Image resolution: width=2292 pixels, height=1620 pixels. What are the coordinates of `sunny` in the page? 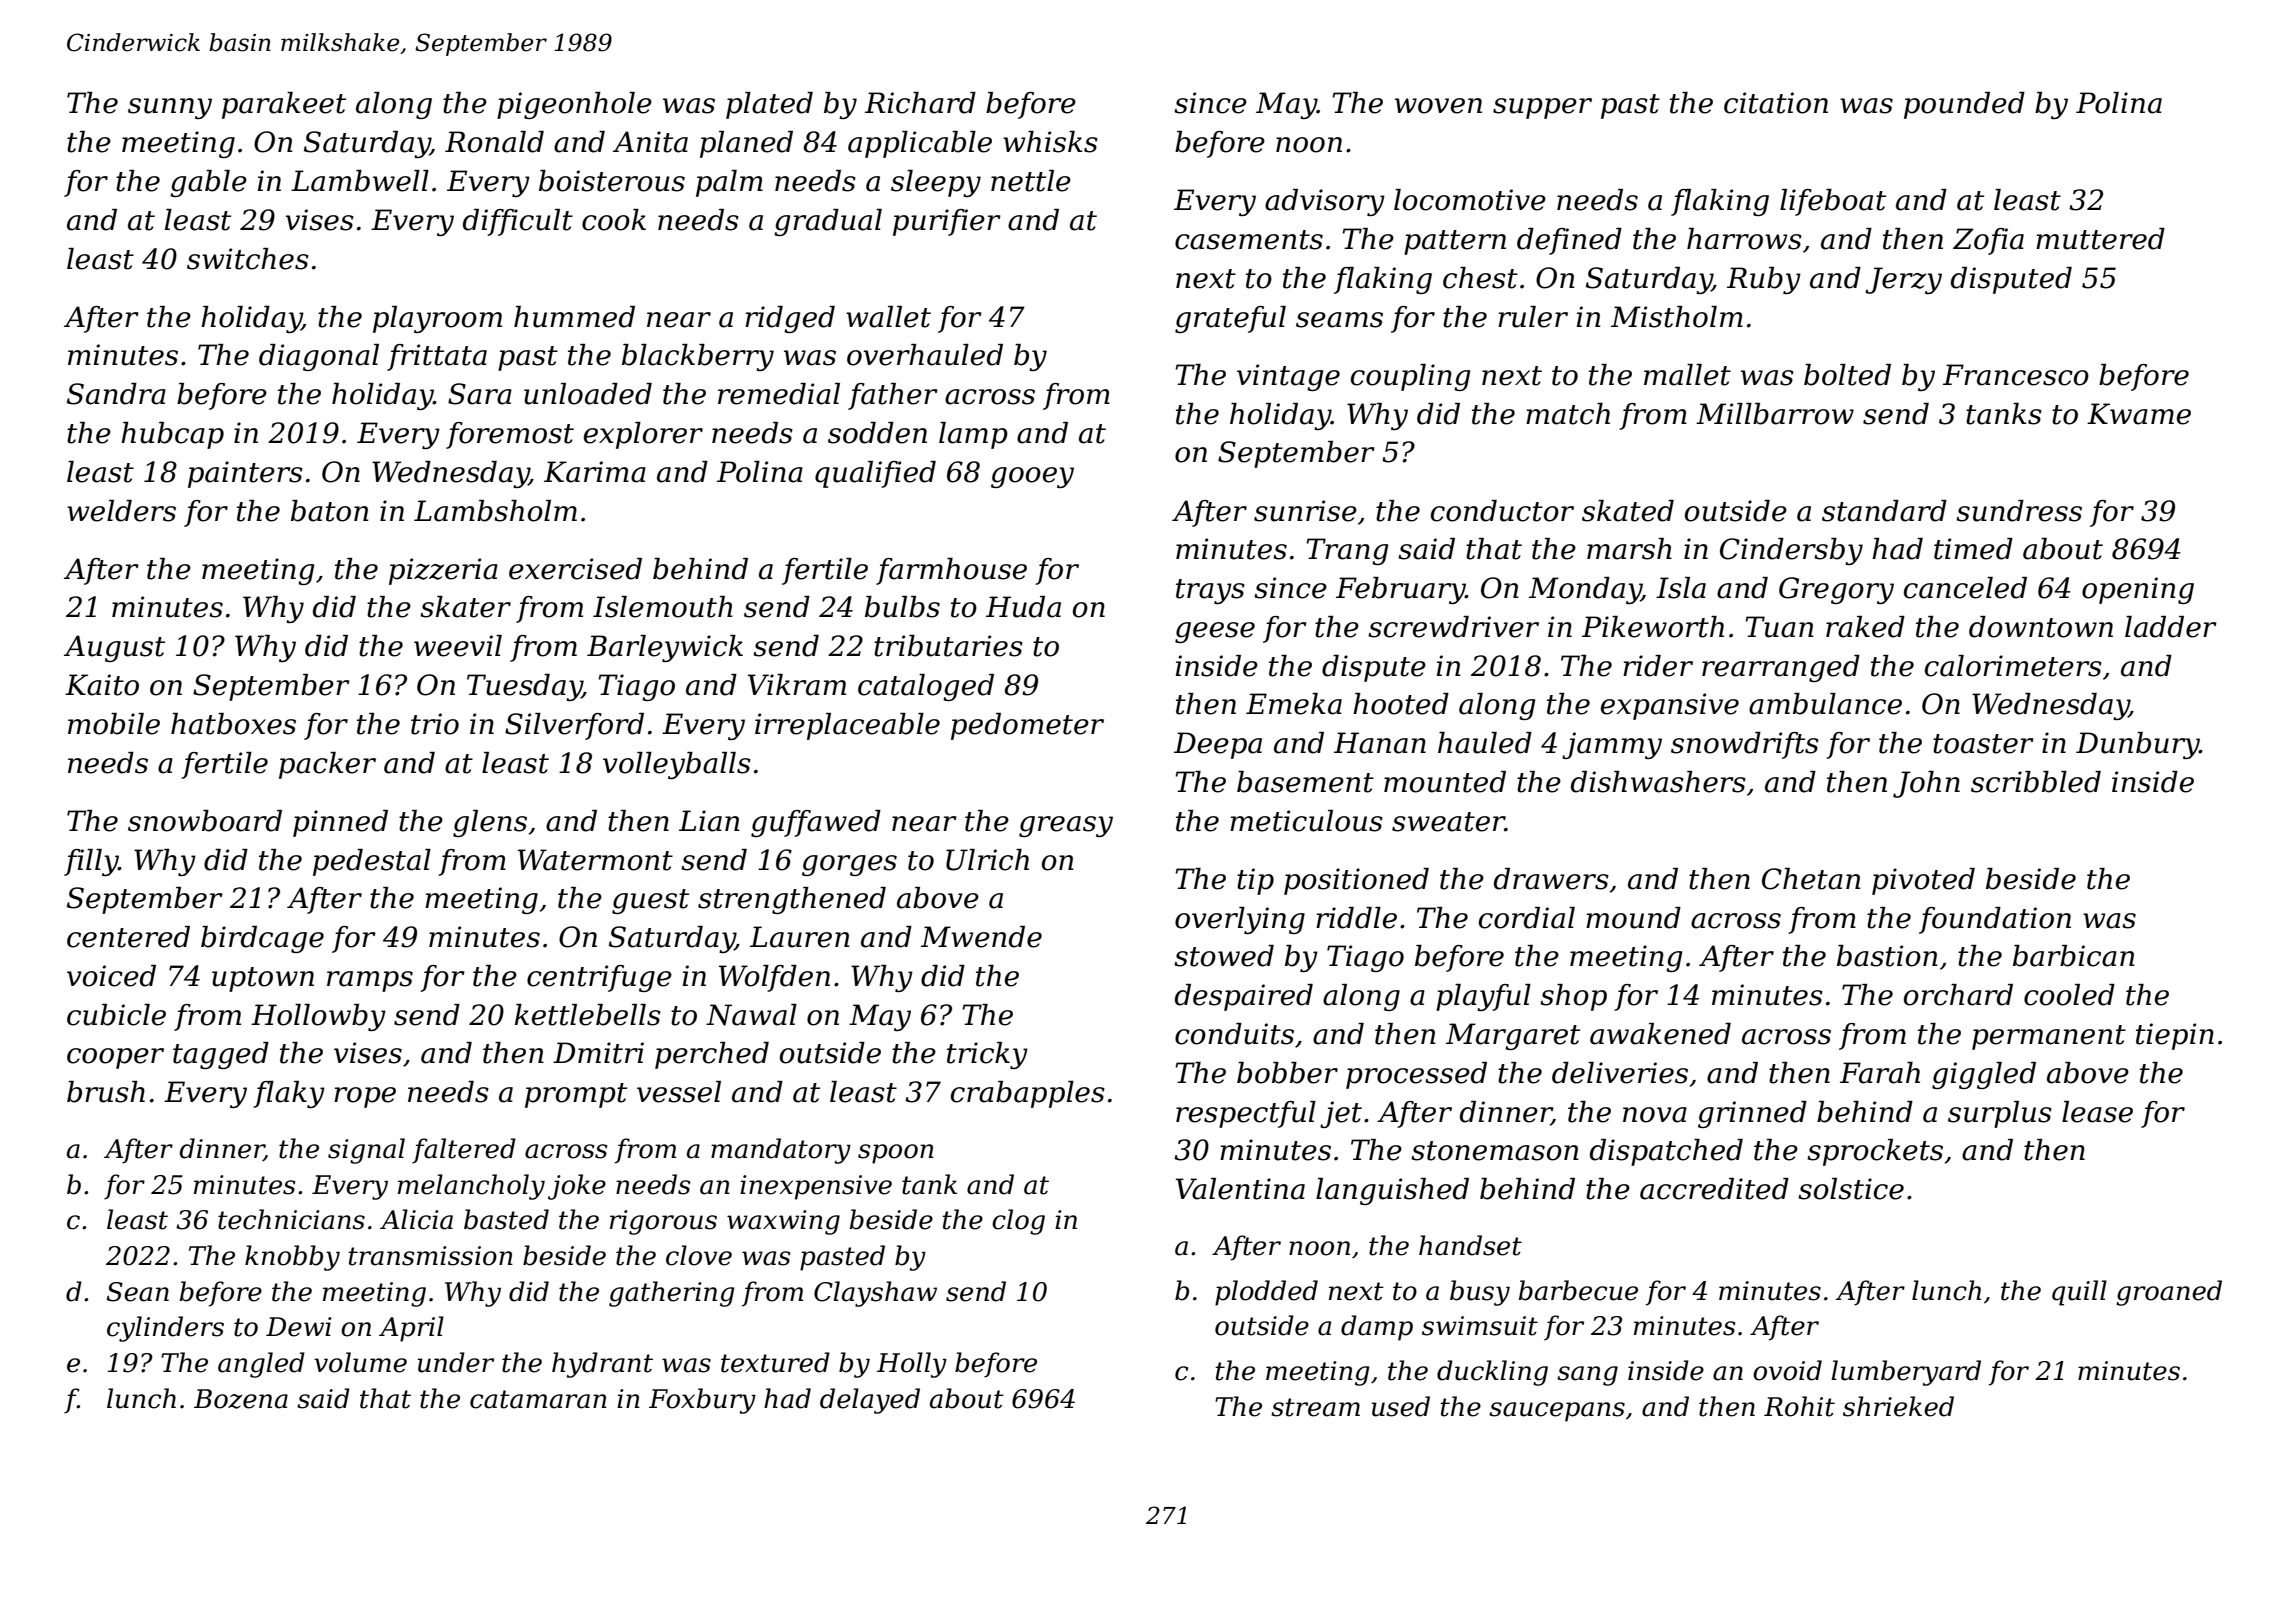 It's located at (170, 108).
